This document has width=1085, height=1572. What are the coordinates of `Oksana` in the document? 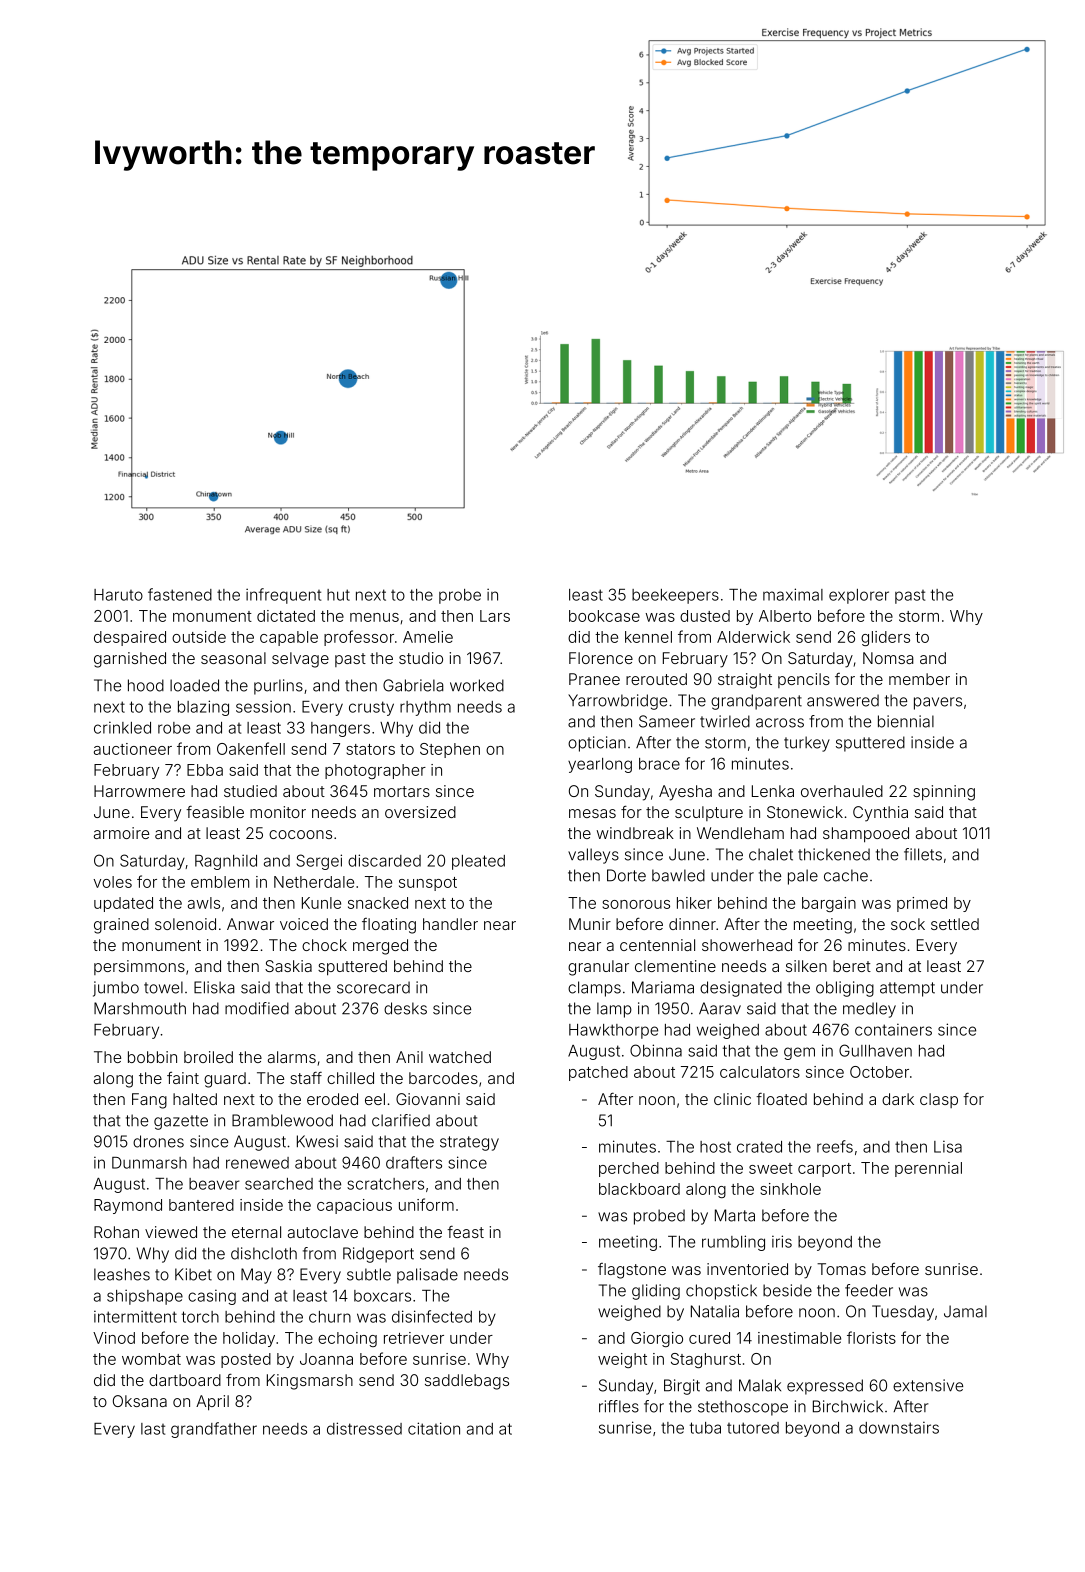 It's located at (140, 1401).
